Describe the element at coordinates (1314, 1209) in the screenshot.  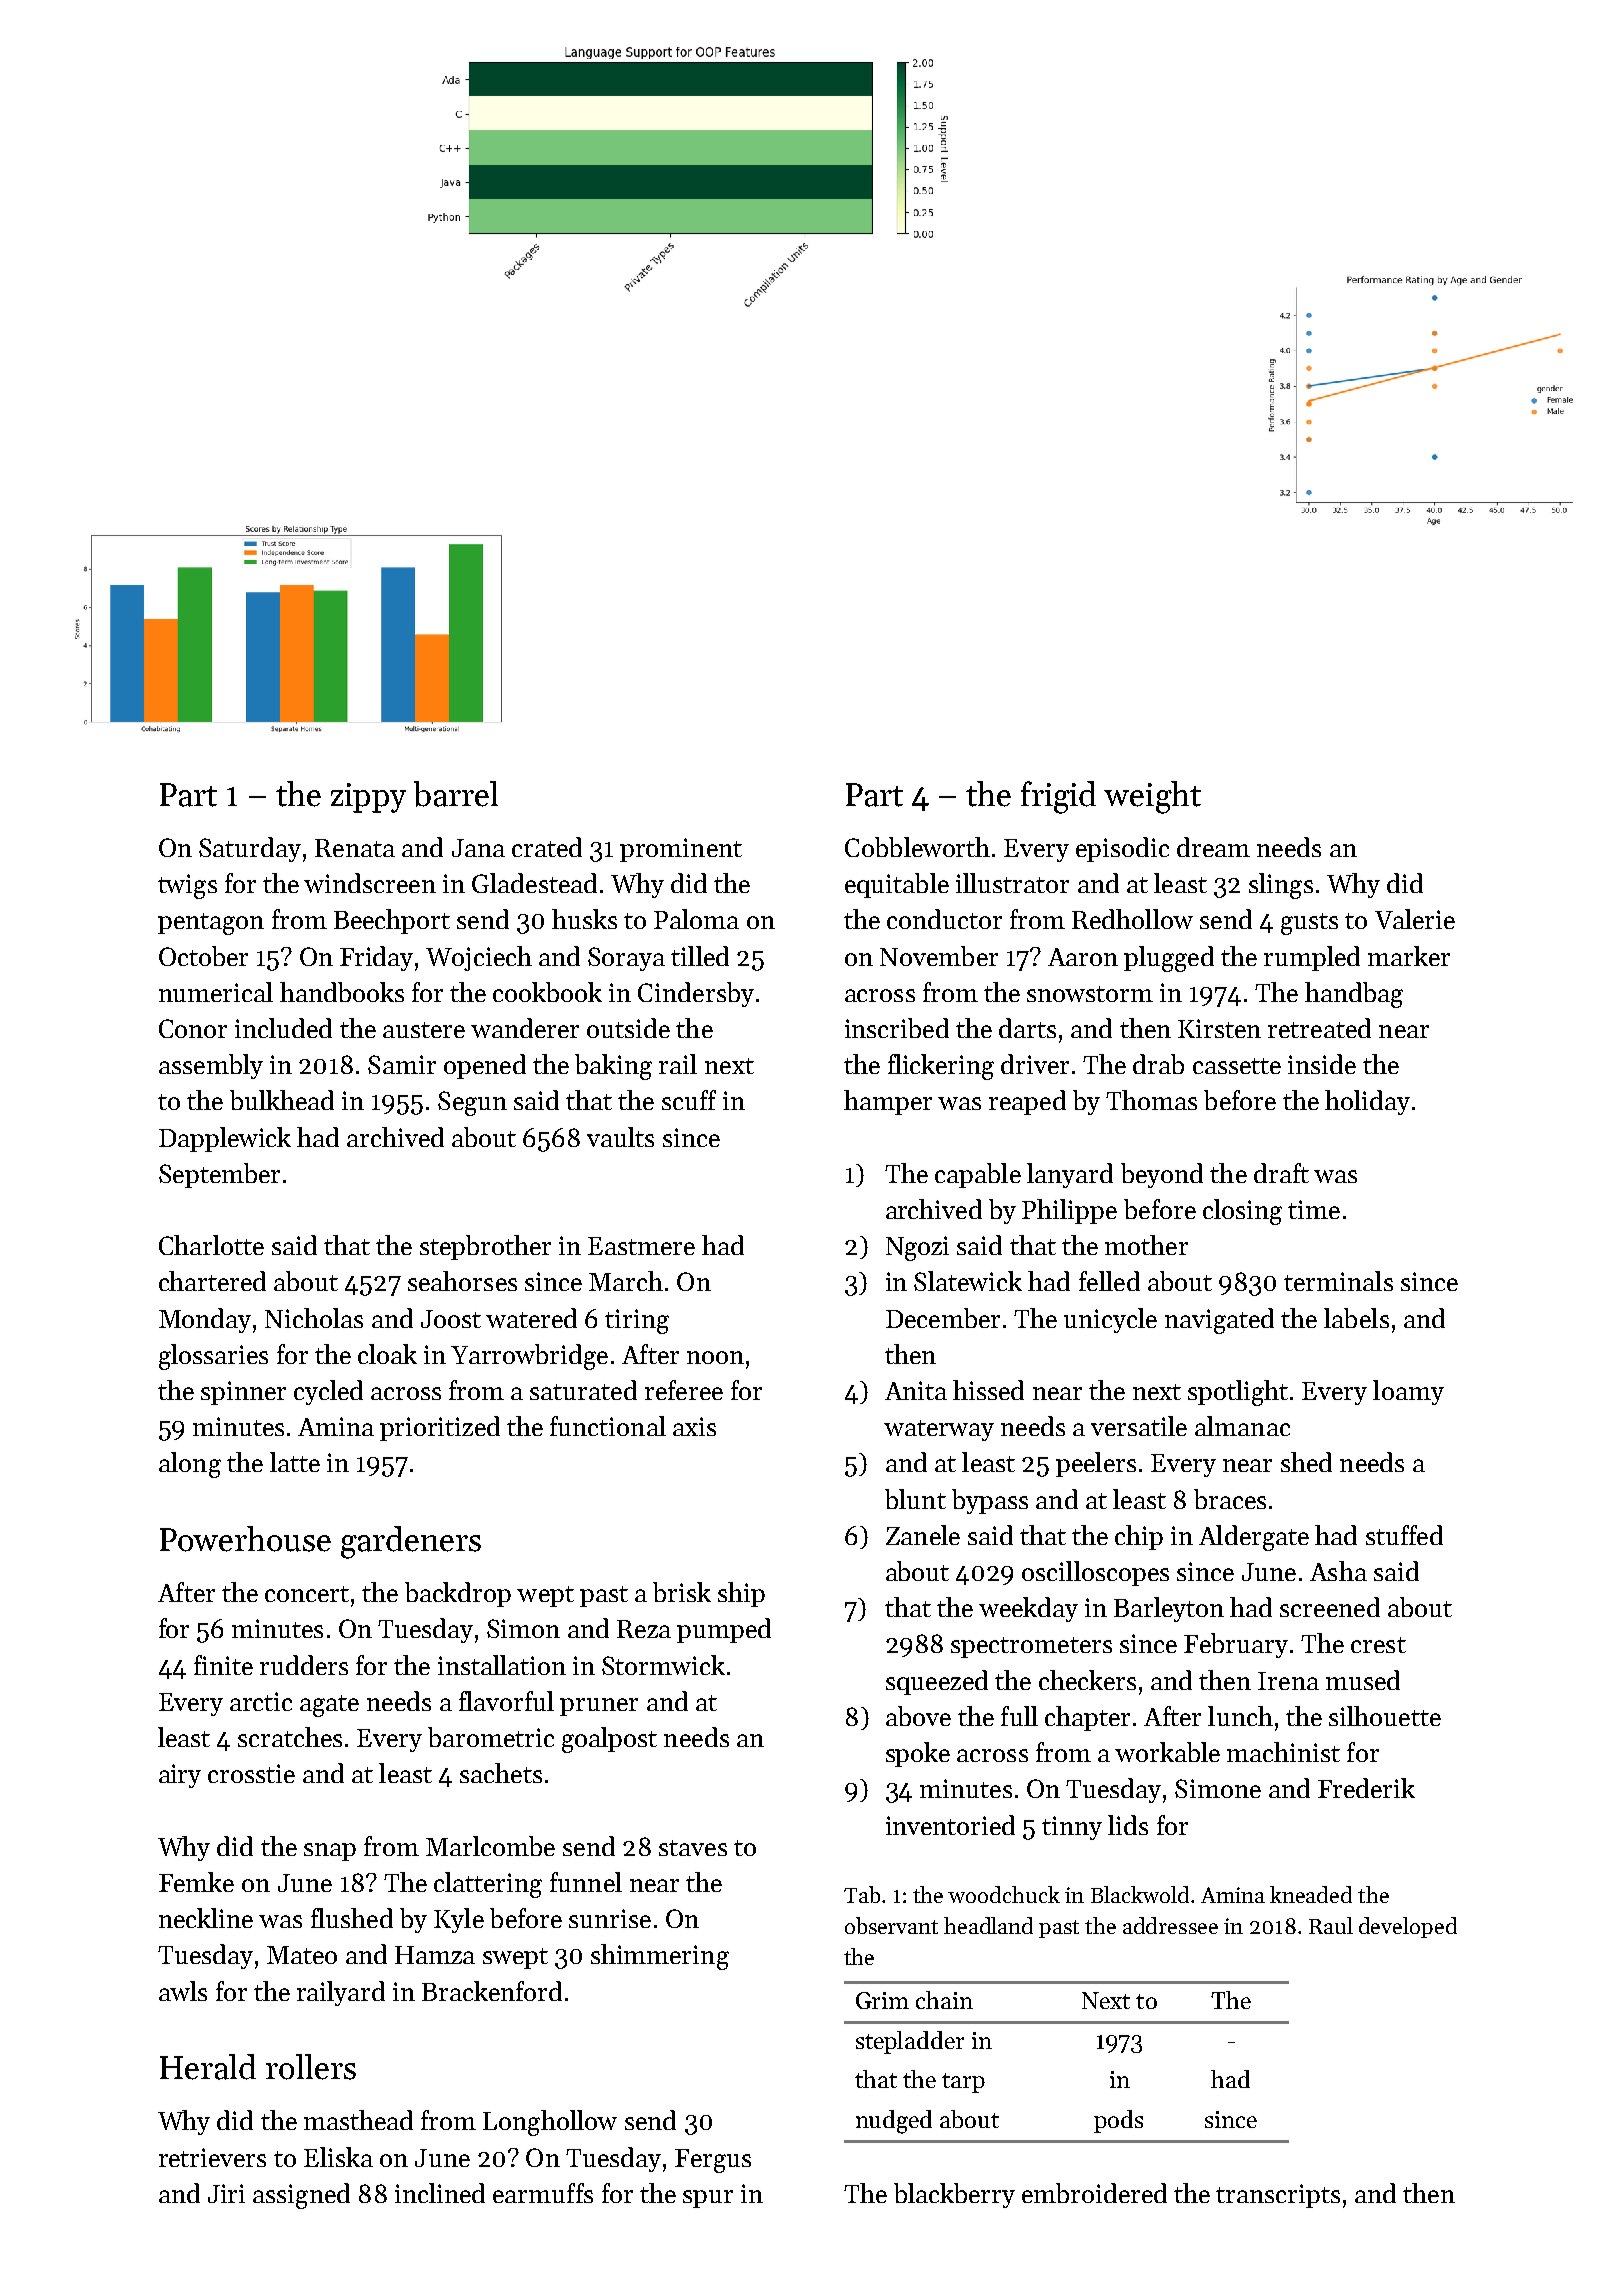
I see `time` at that location.
